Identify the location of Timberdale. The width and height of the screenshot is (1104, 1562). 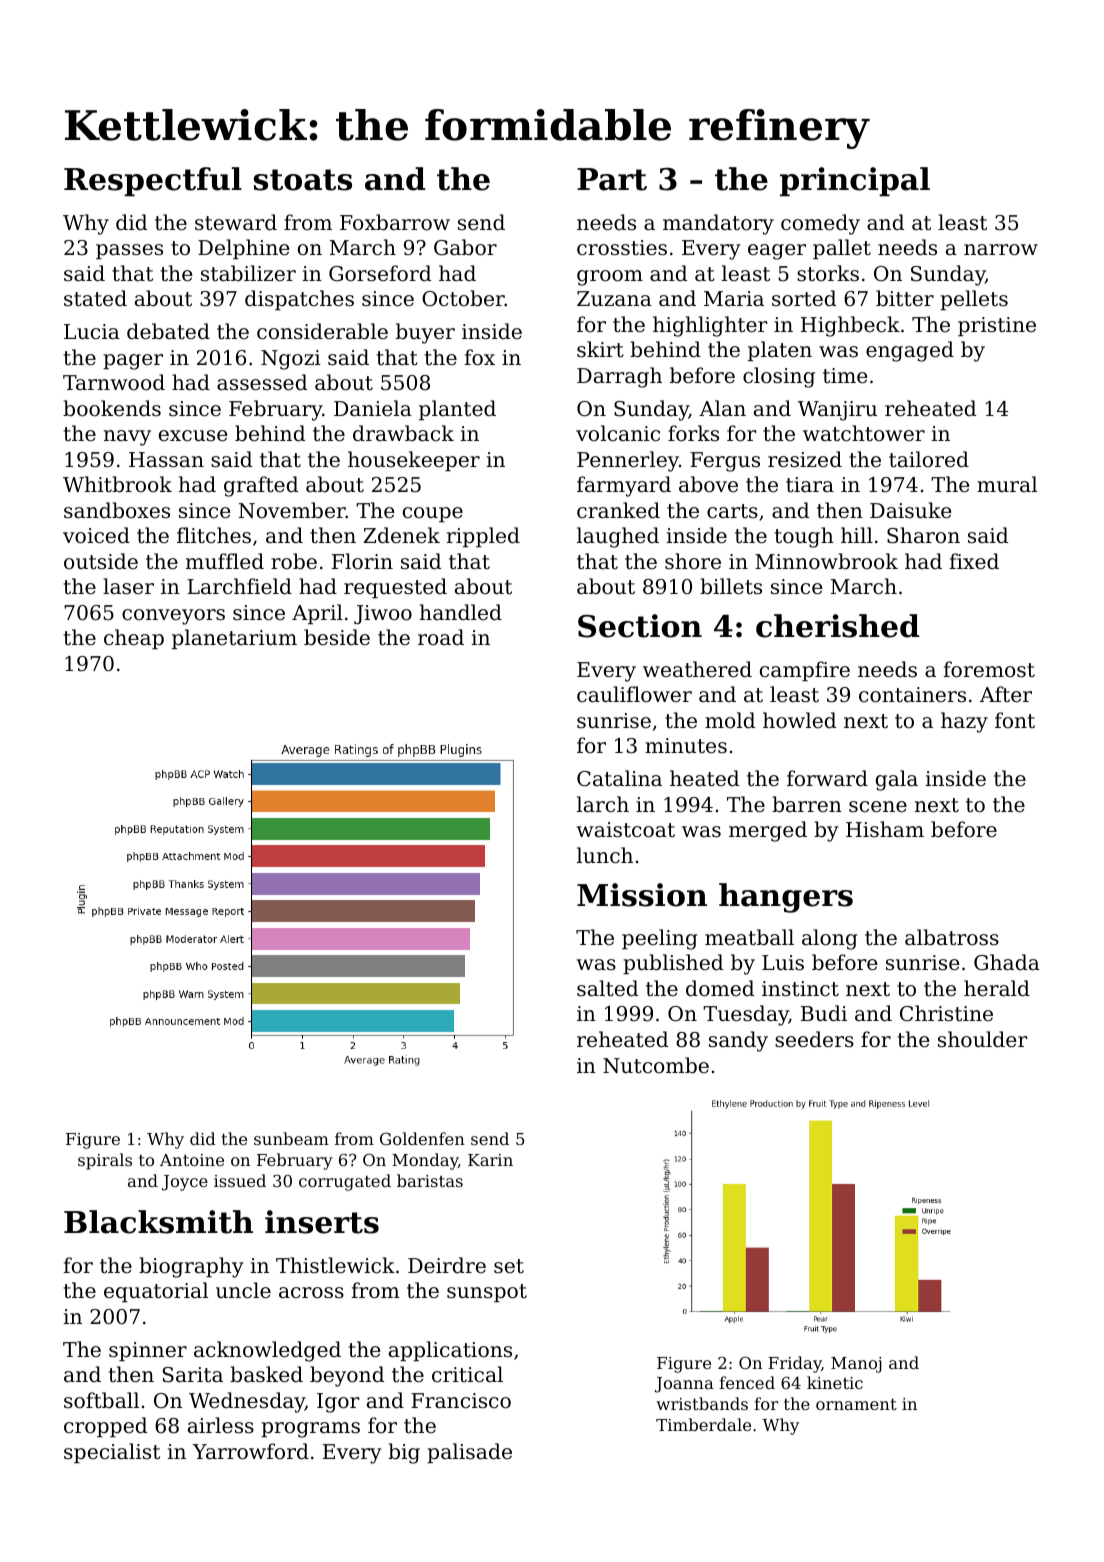
(703, 1424).
